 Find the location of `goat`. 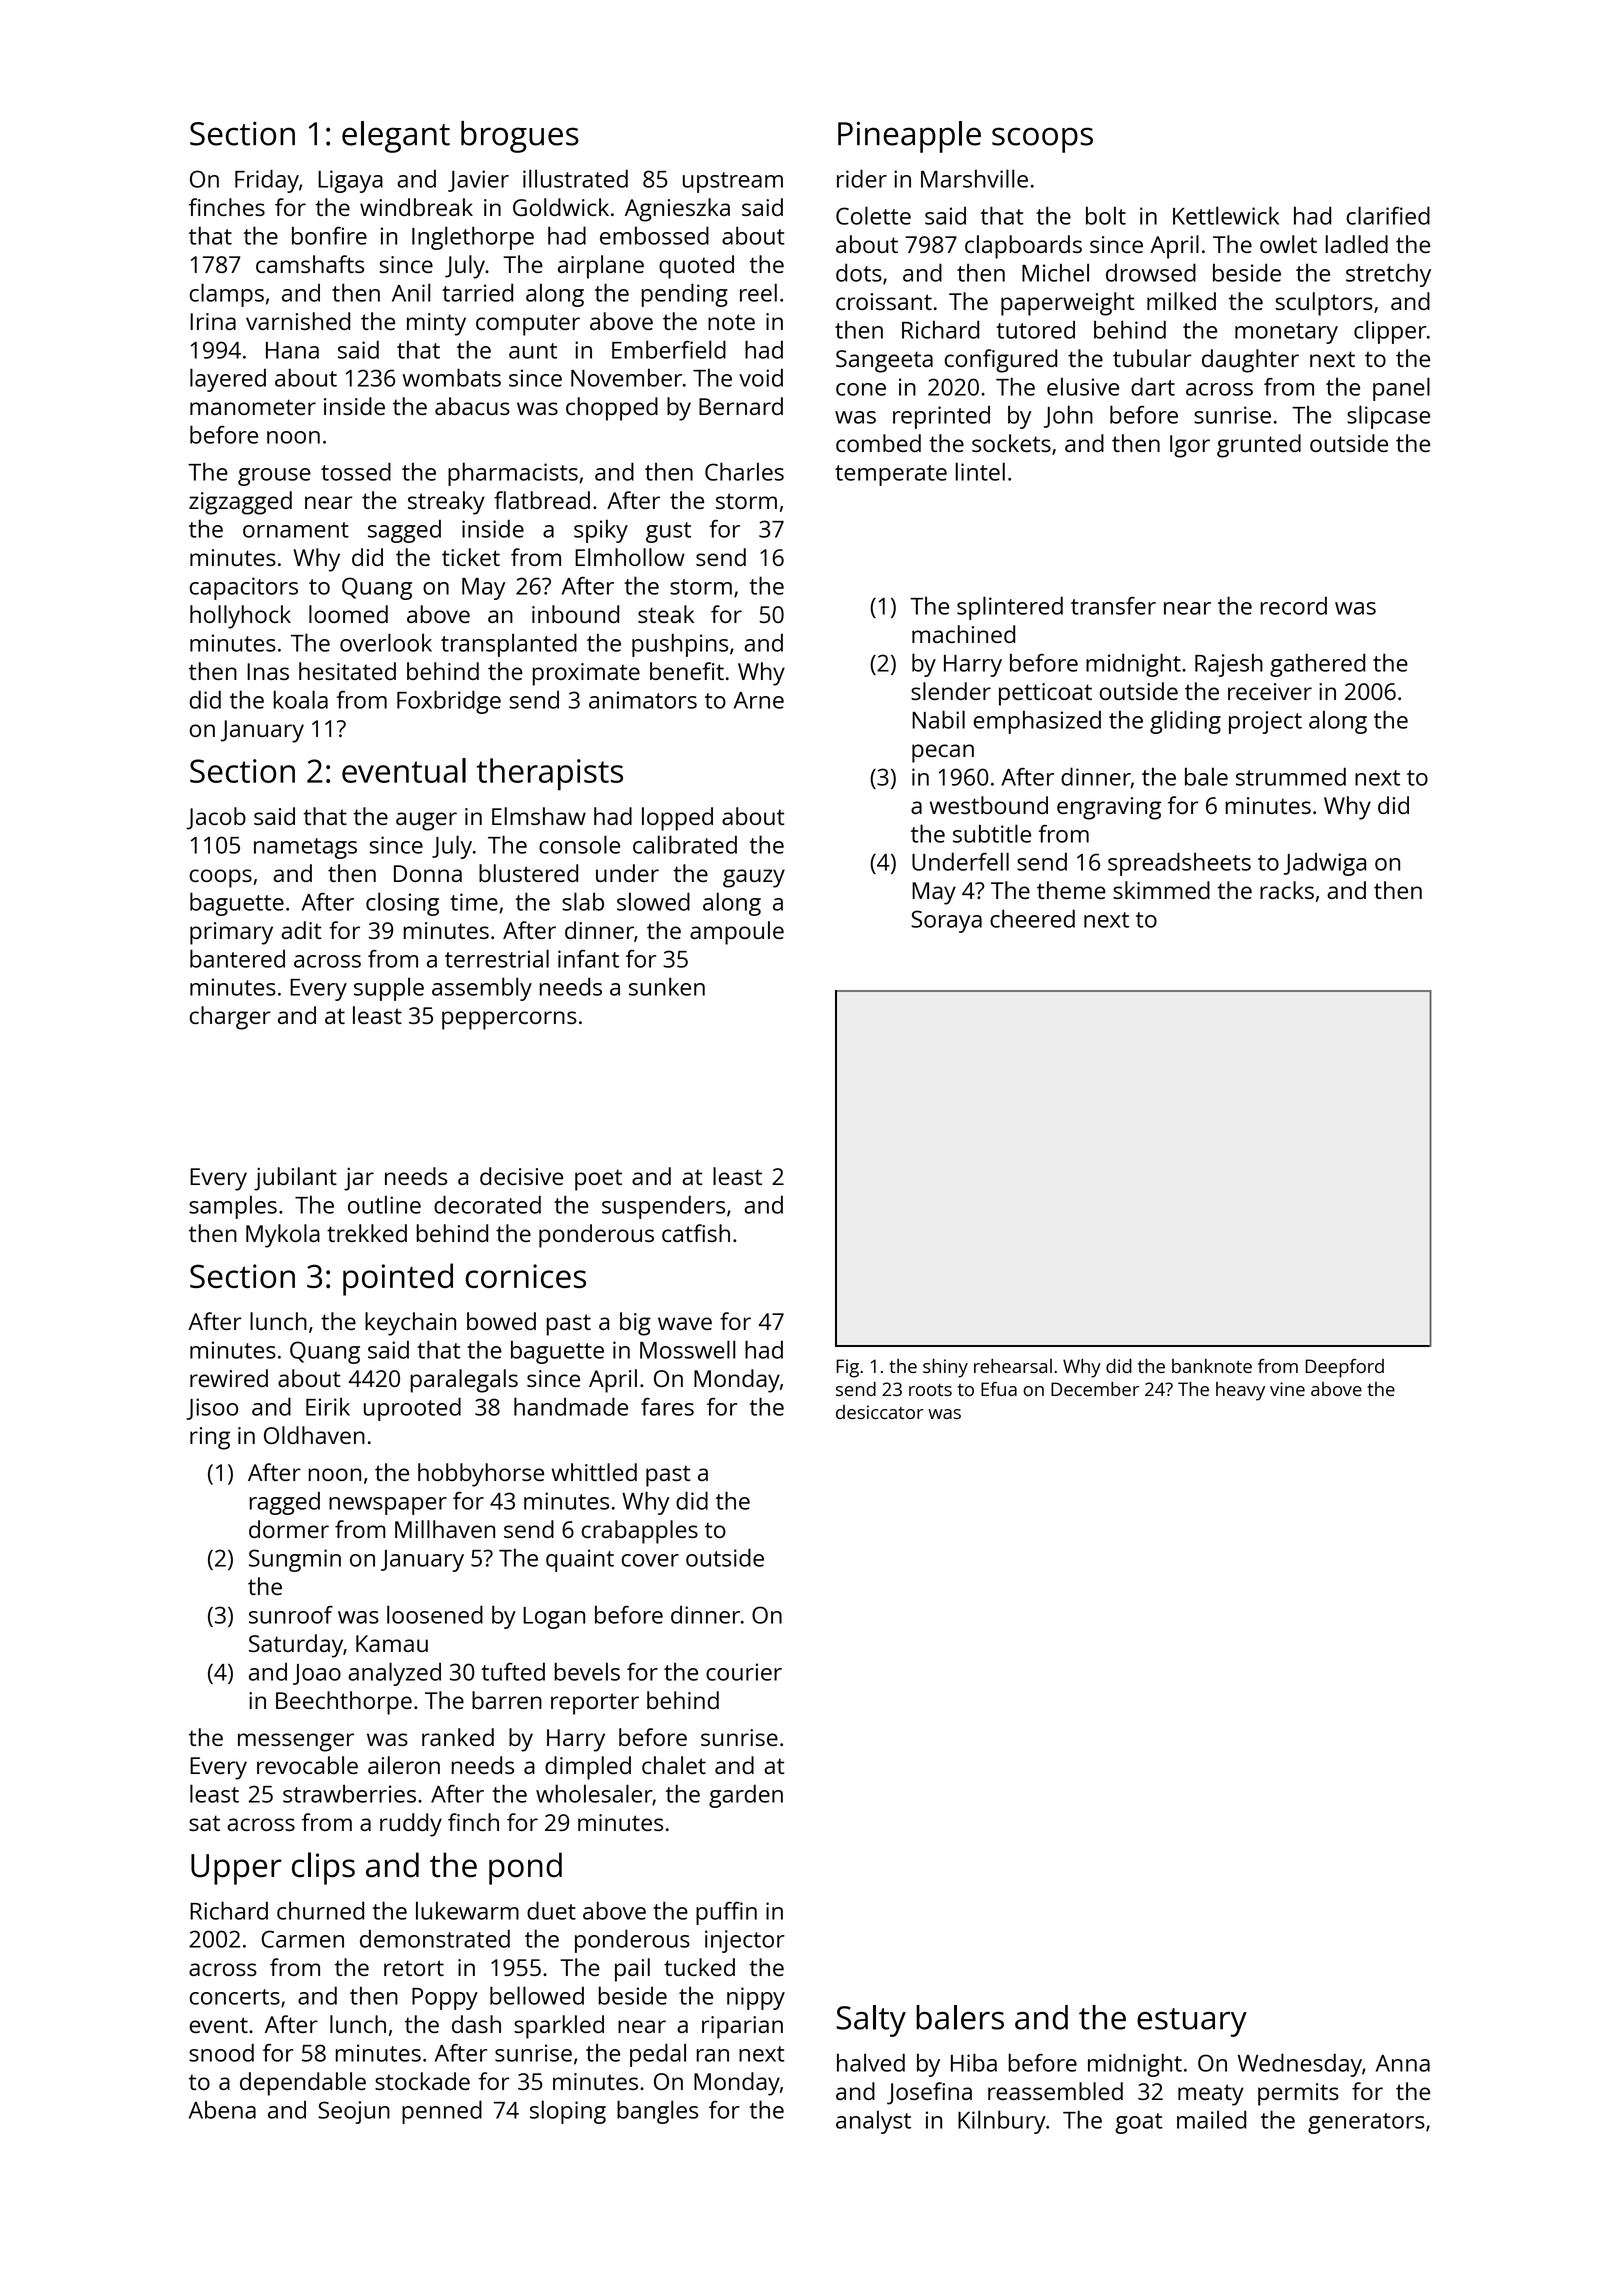

goat is located at coordinates (1139, 2123).
